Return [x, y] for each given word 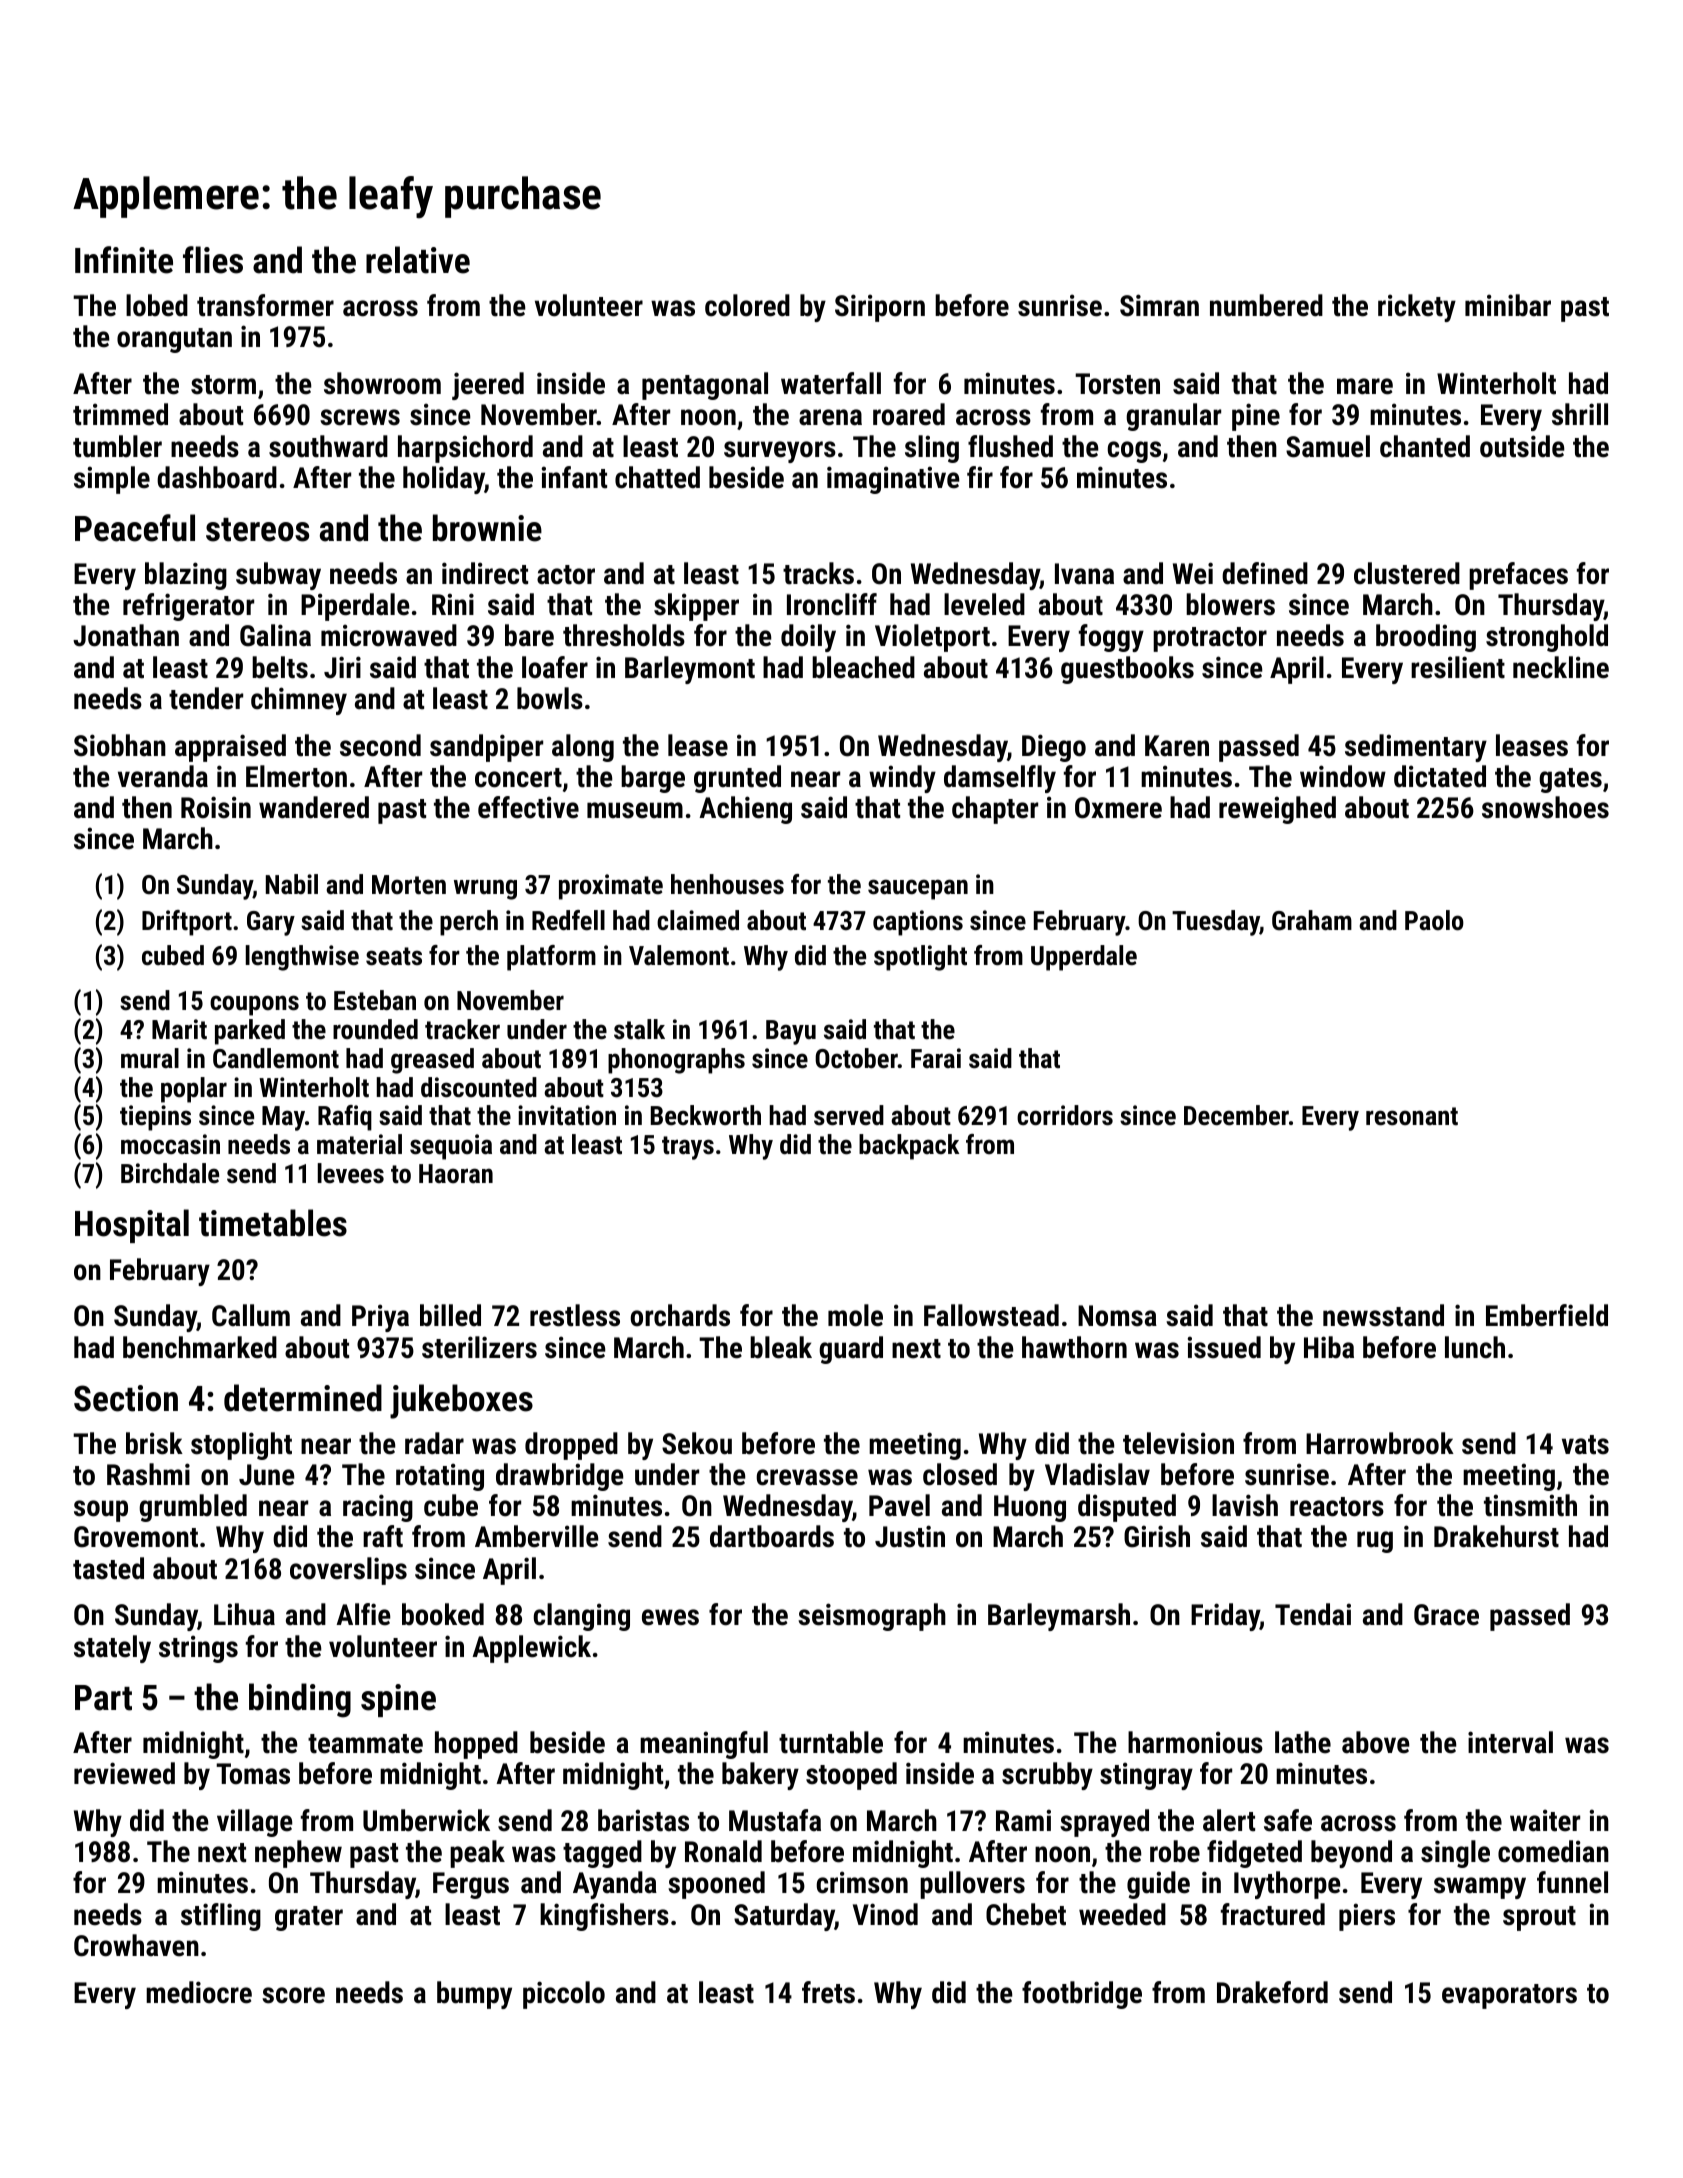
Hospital [132, 1226]
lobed [157, 305]
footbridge [1082, 1995]
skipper [696, 607]
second [380, 745]
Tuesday [1216, 923]
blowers [1230, 604]
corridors [1065, 1115]
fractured [1273, 1914]
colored [747, 305]
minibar [1508, 305]
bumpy [474, 1995]
